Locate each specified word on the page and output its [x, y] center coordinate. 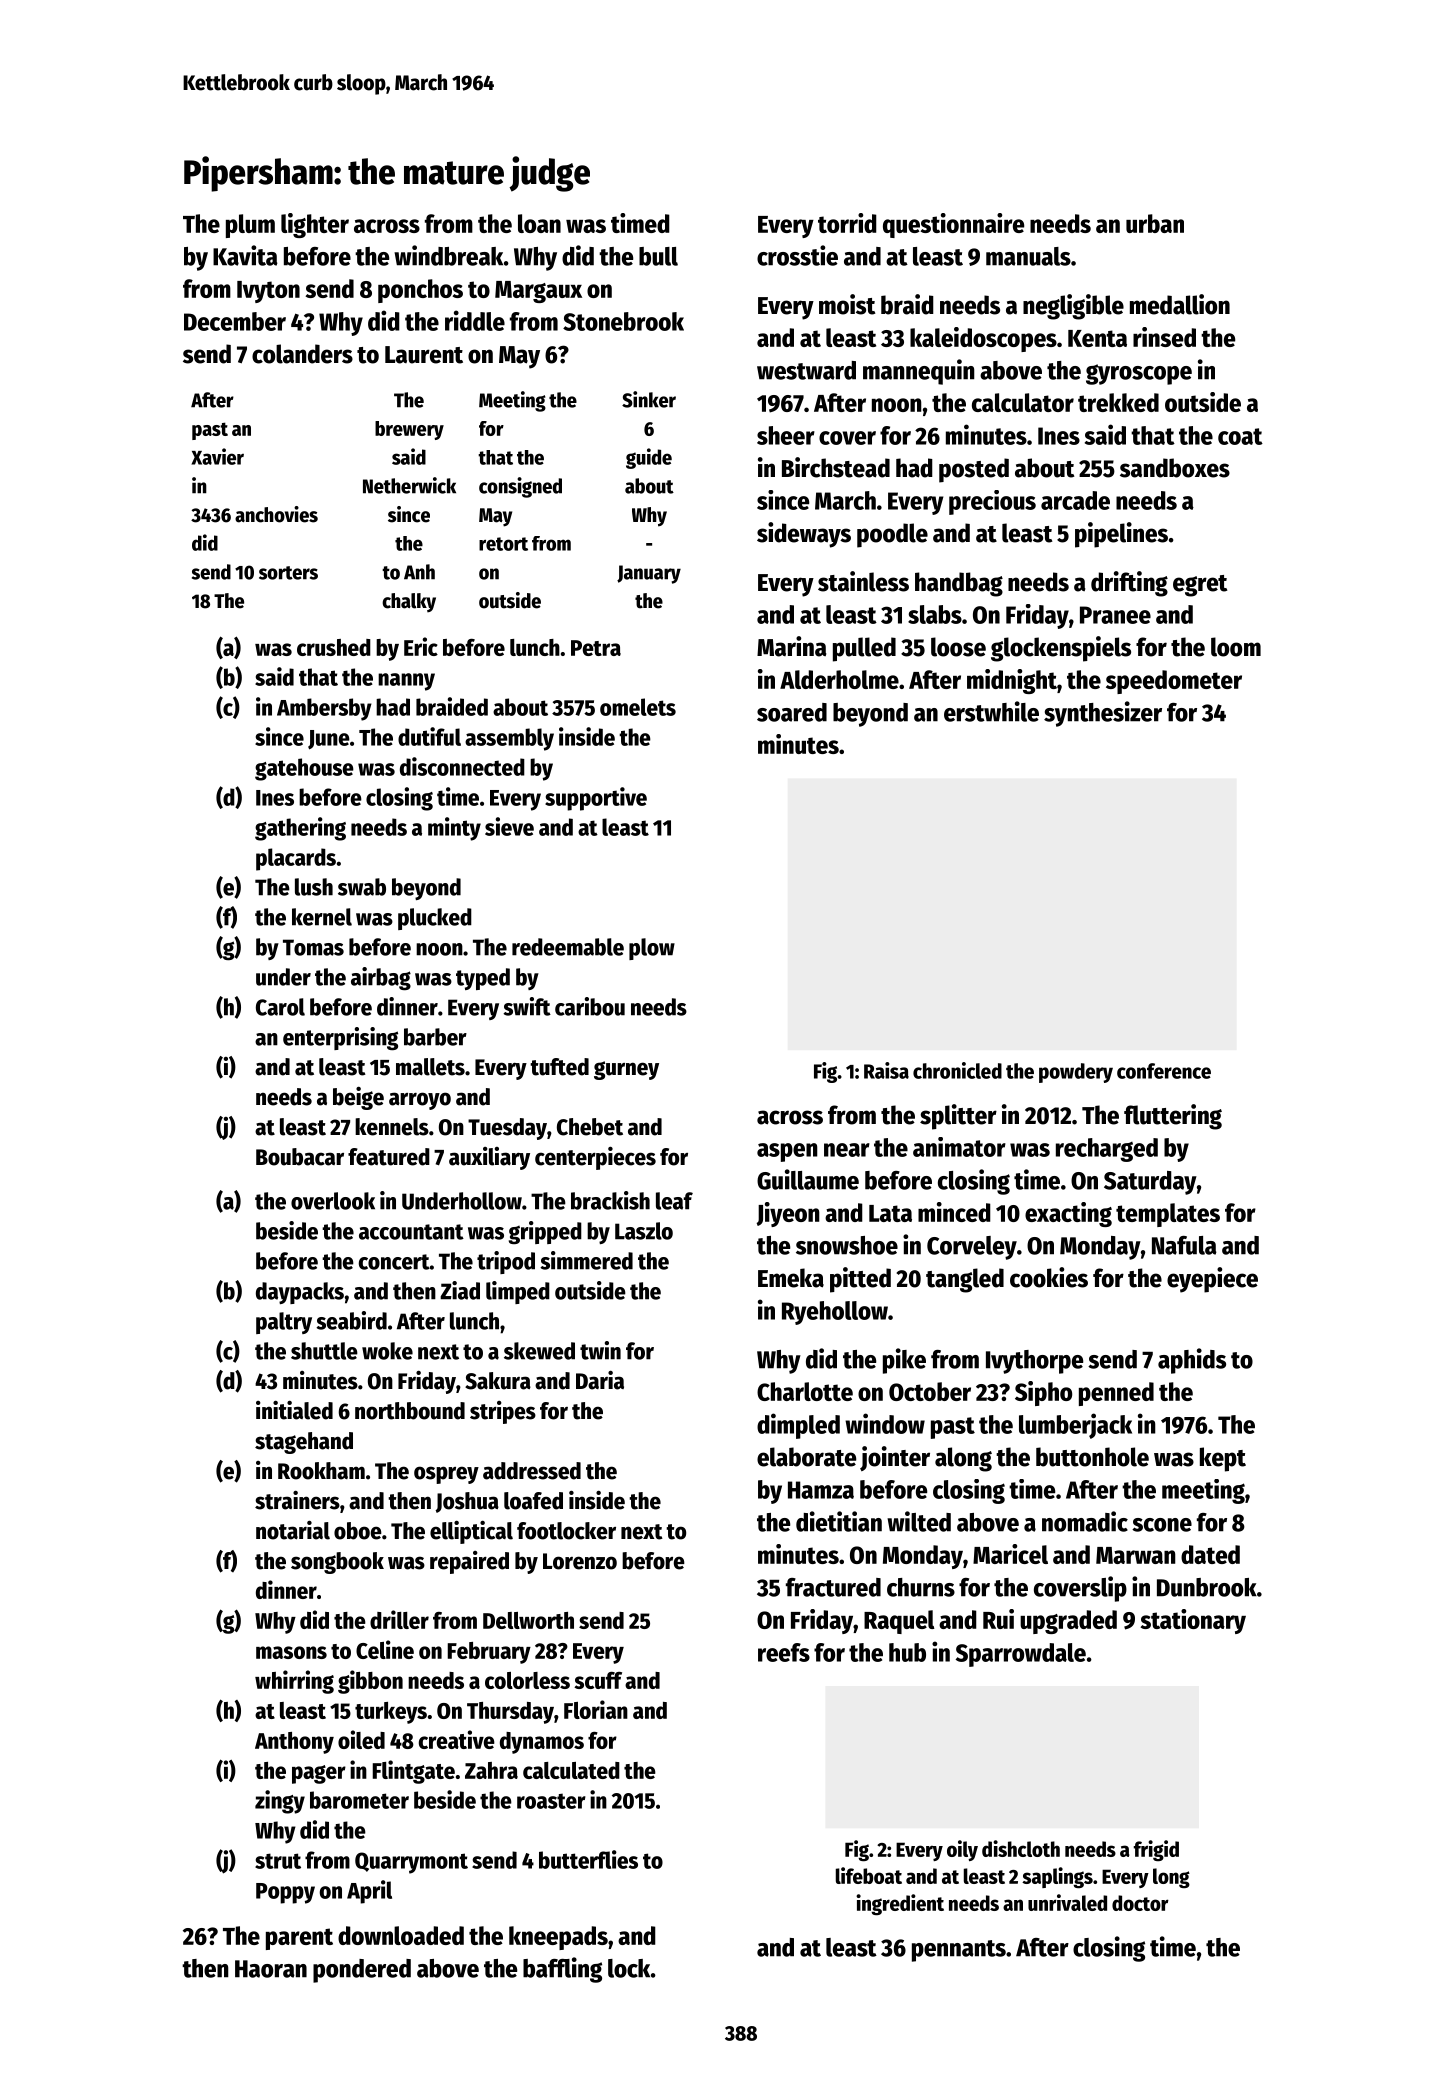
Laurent [424, 355]
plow [652, 949]
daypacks [300, 1293]
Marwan [1136, 1555]
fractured [833, 1587]
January [649, 574]
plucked [435, 919]
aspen [787, 1152]
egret [1200, 586]
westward [806, 370]
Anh [419, 572]
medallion [1180, 304]
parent [299, 1939]
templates [1168, 1215]
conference [1164, 1071]
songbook [337, 1563]
